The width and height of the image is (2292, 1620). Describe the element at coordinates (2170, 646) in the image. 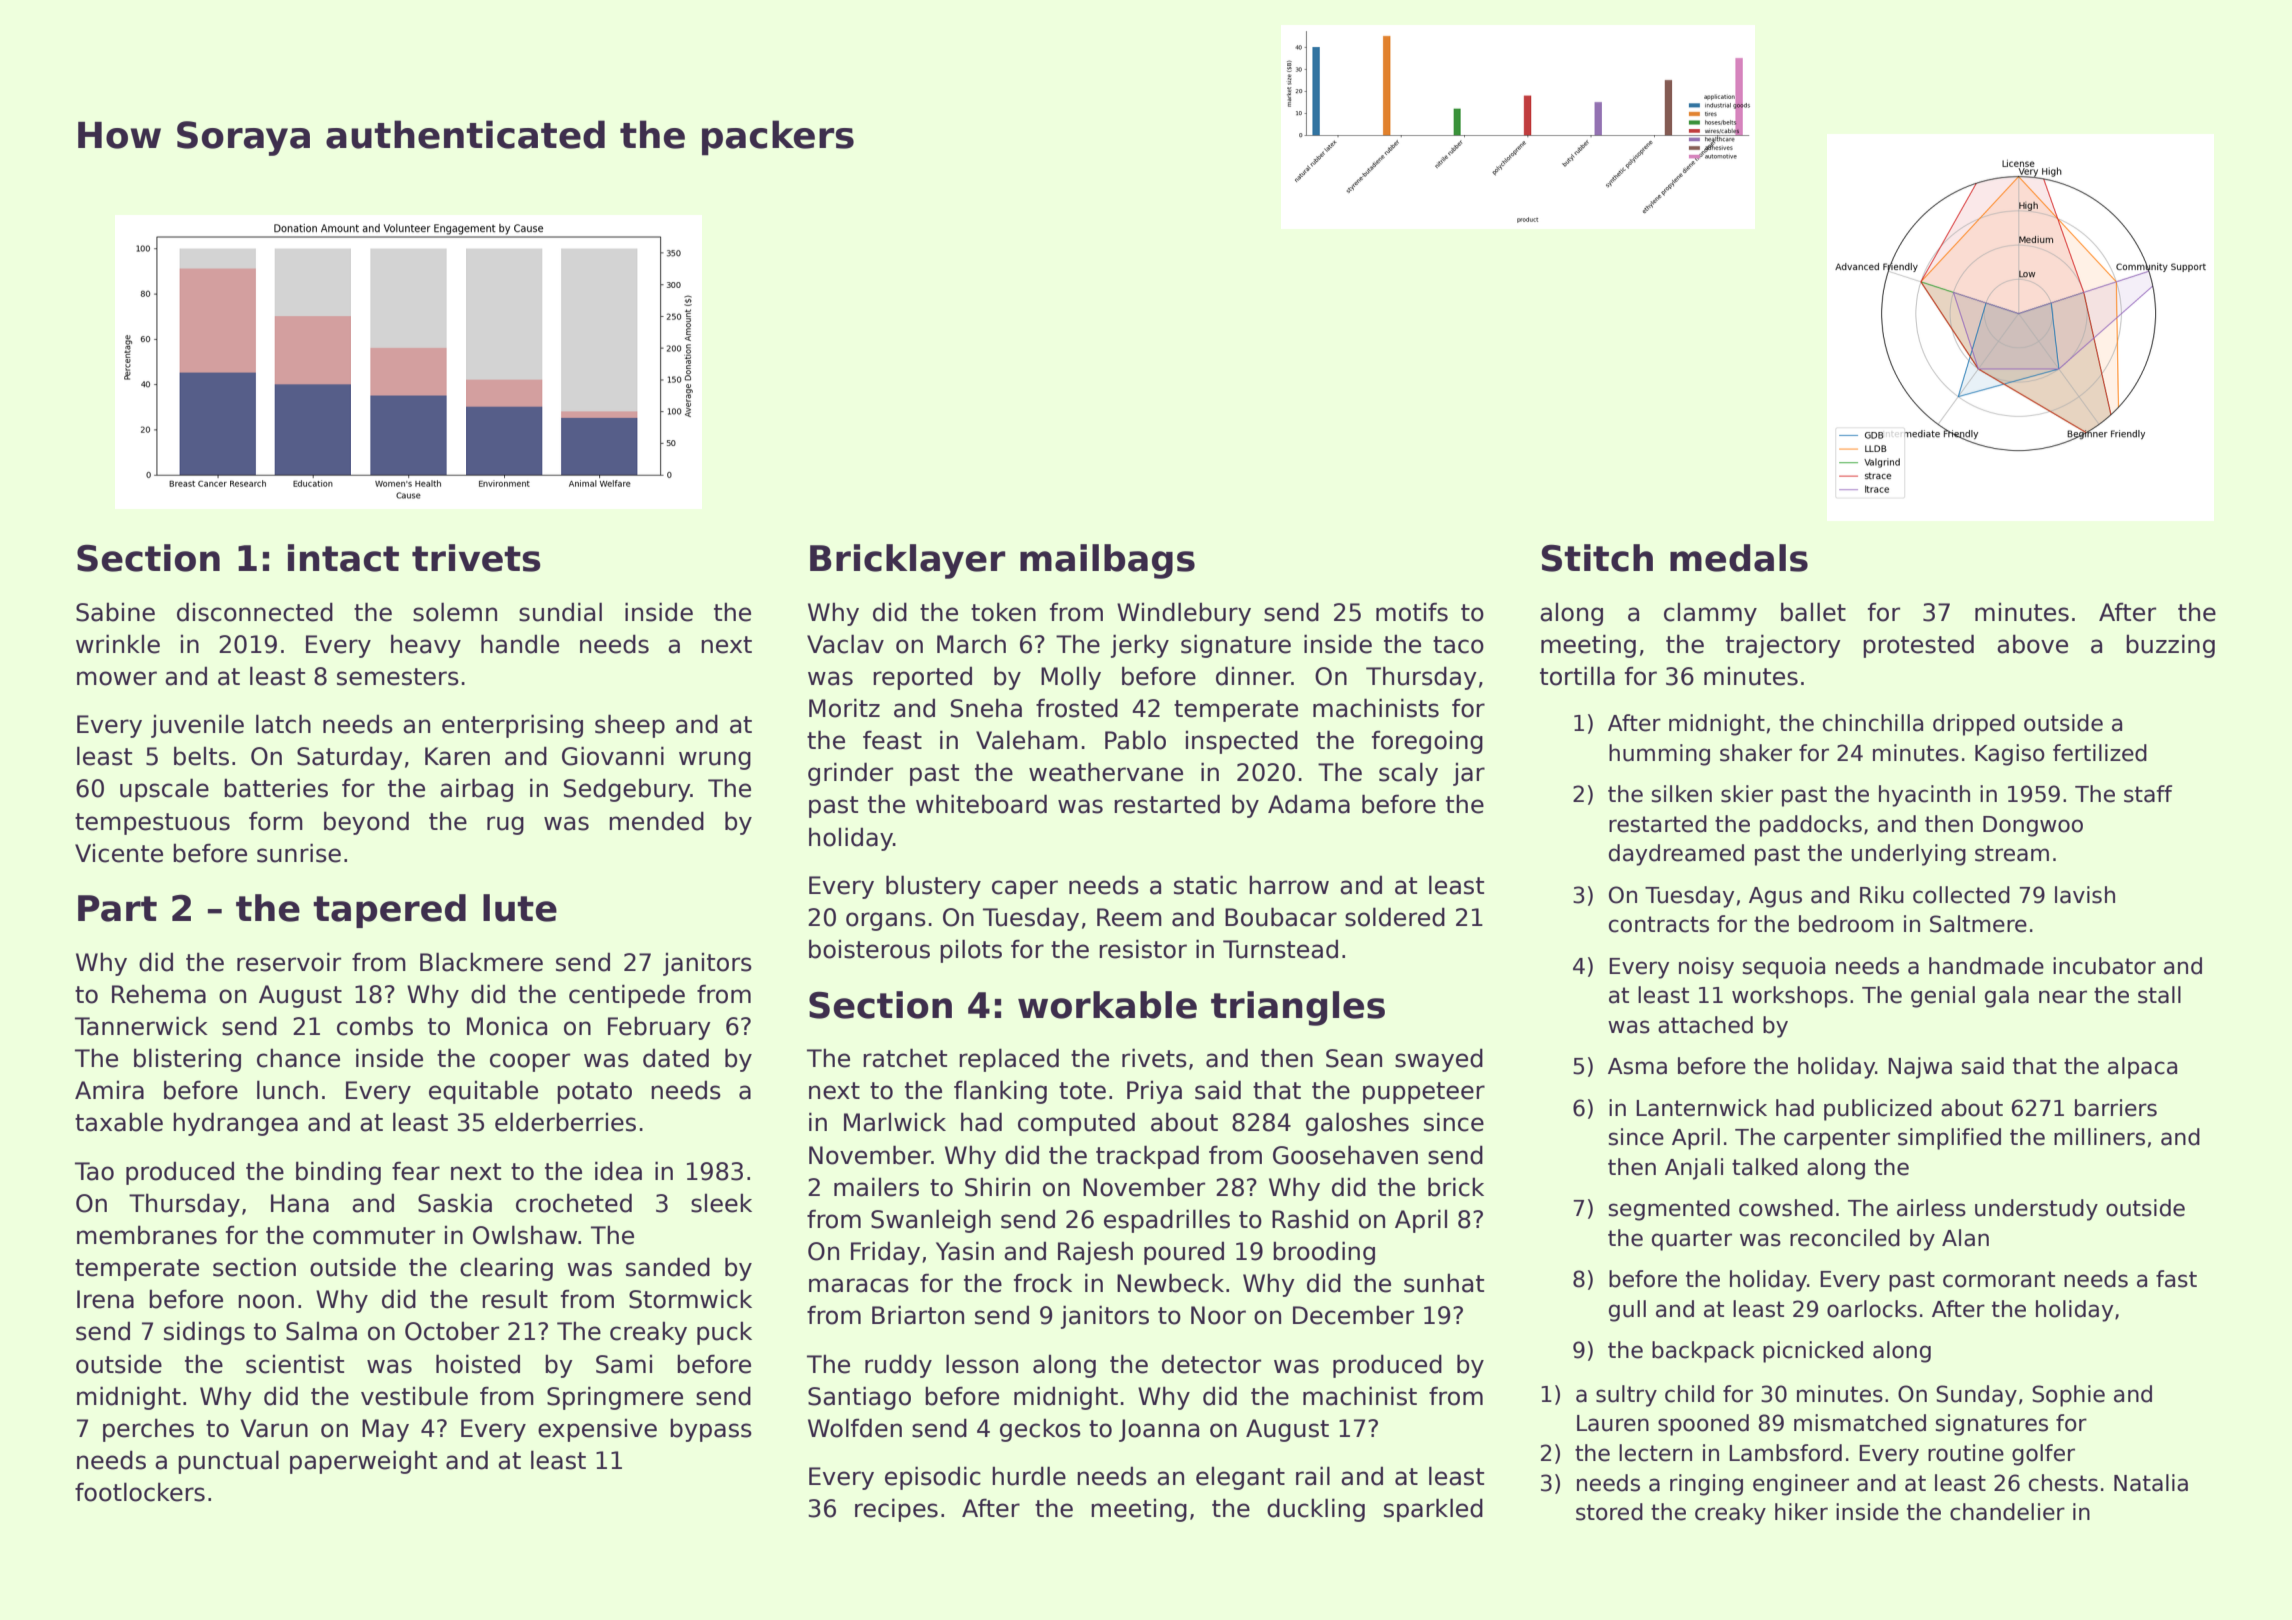

I see `buzzing` at that location.
